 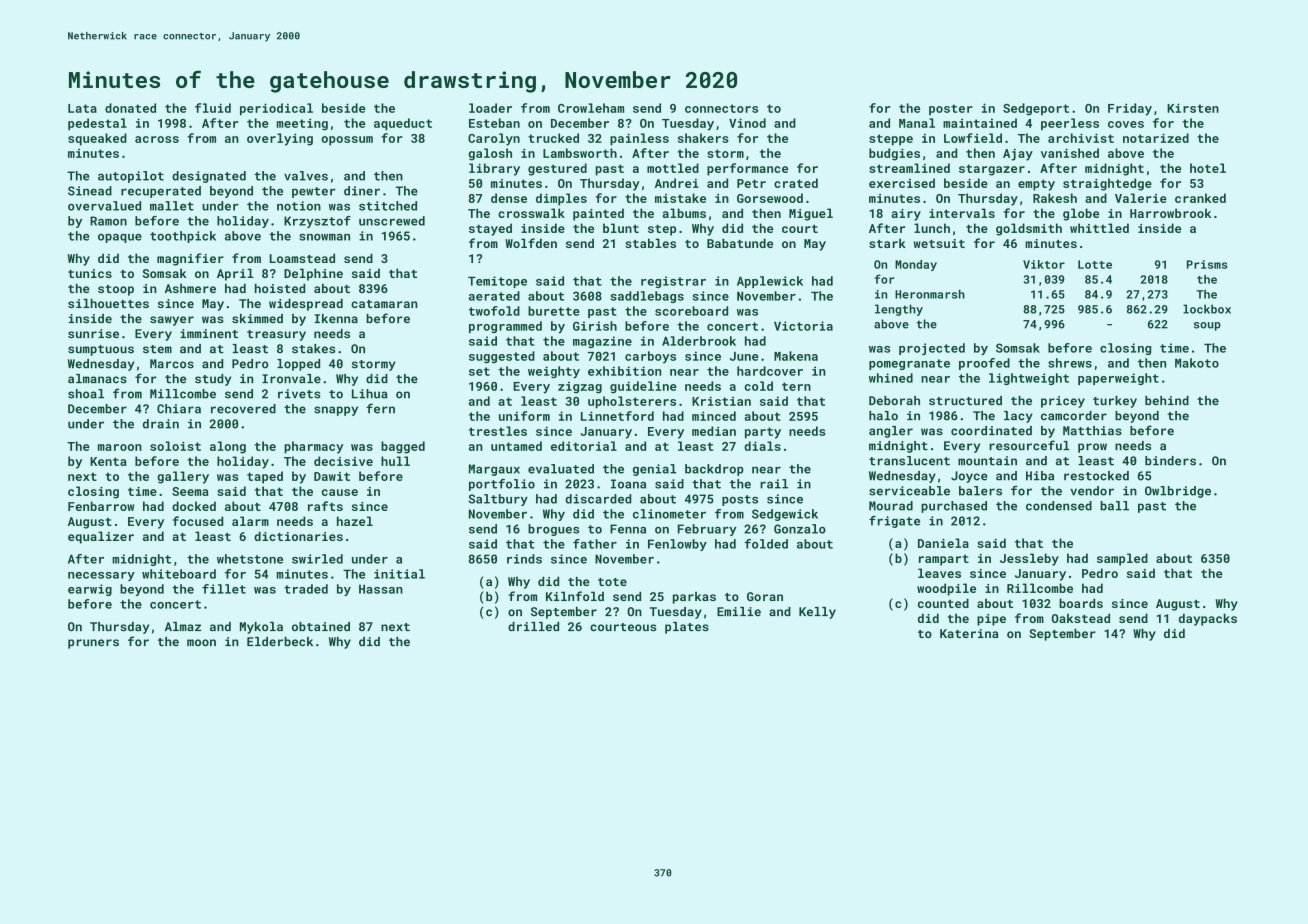 I want to click on Elderbeck, so click(x=280, y=641).
